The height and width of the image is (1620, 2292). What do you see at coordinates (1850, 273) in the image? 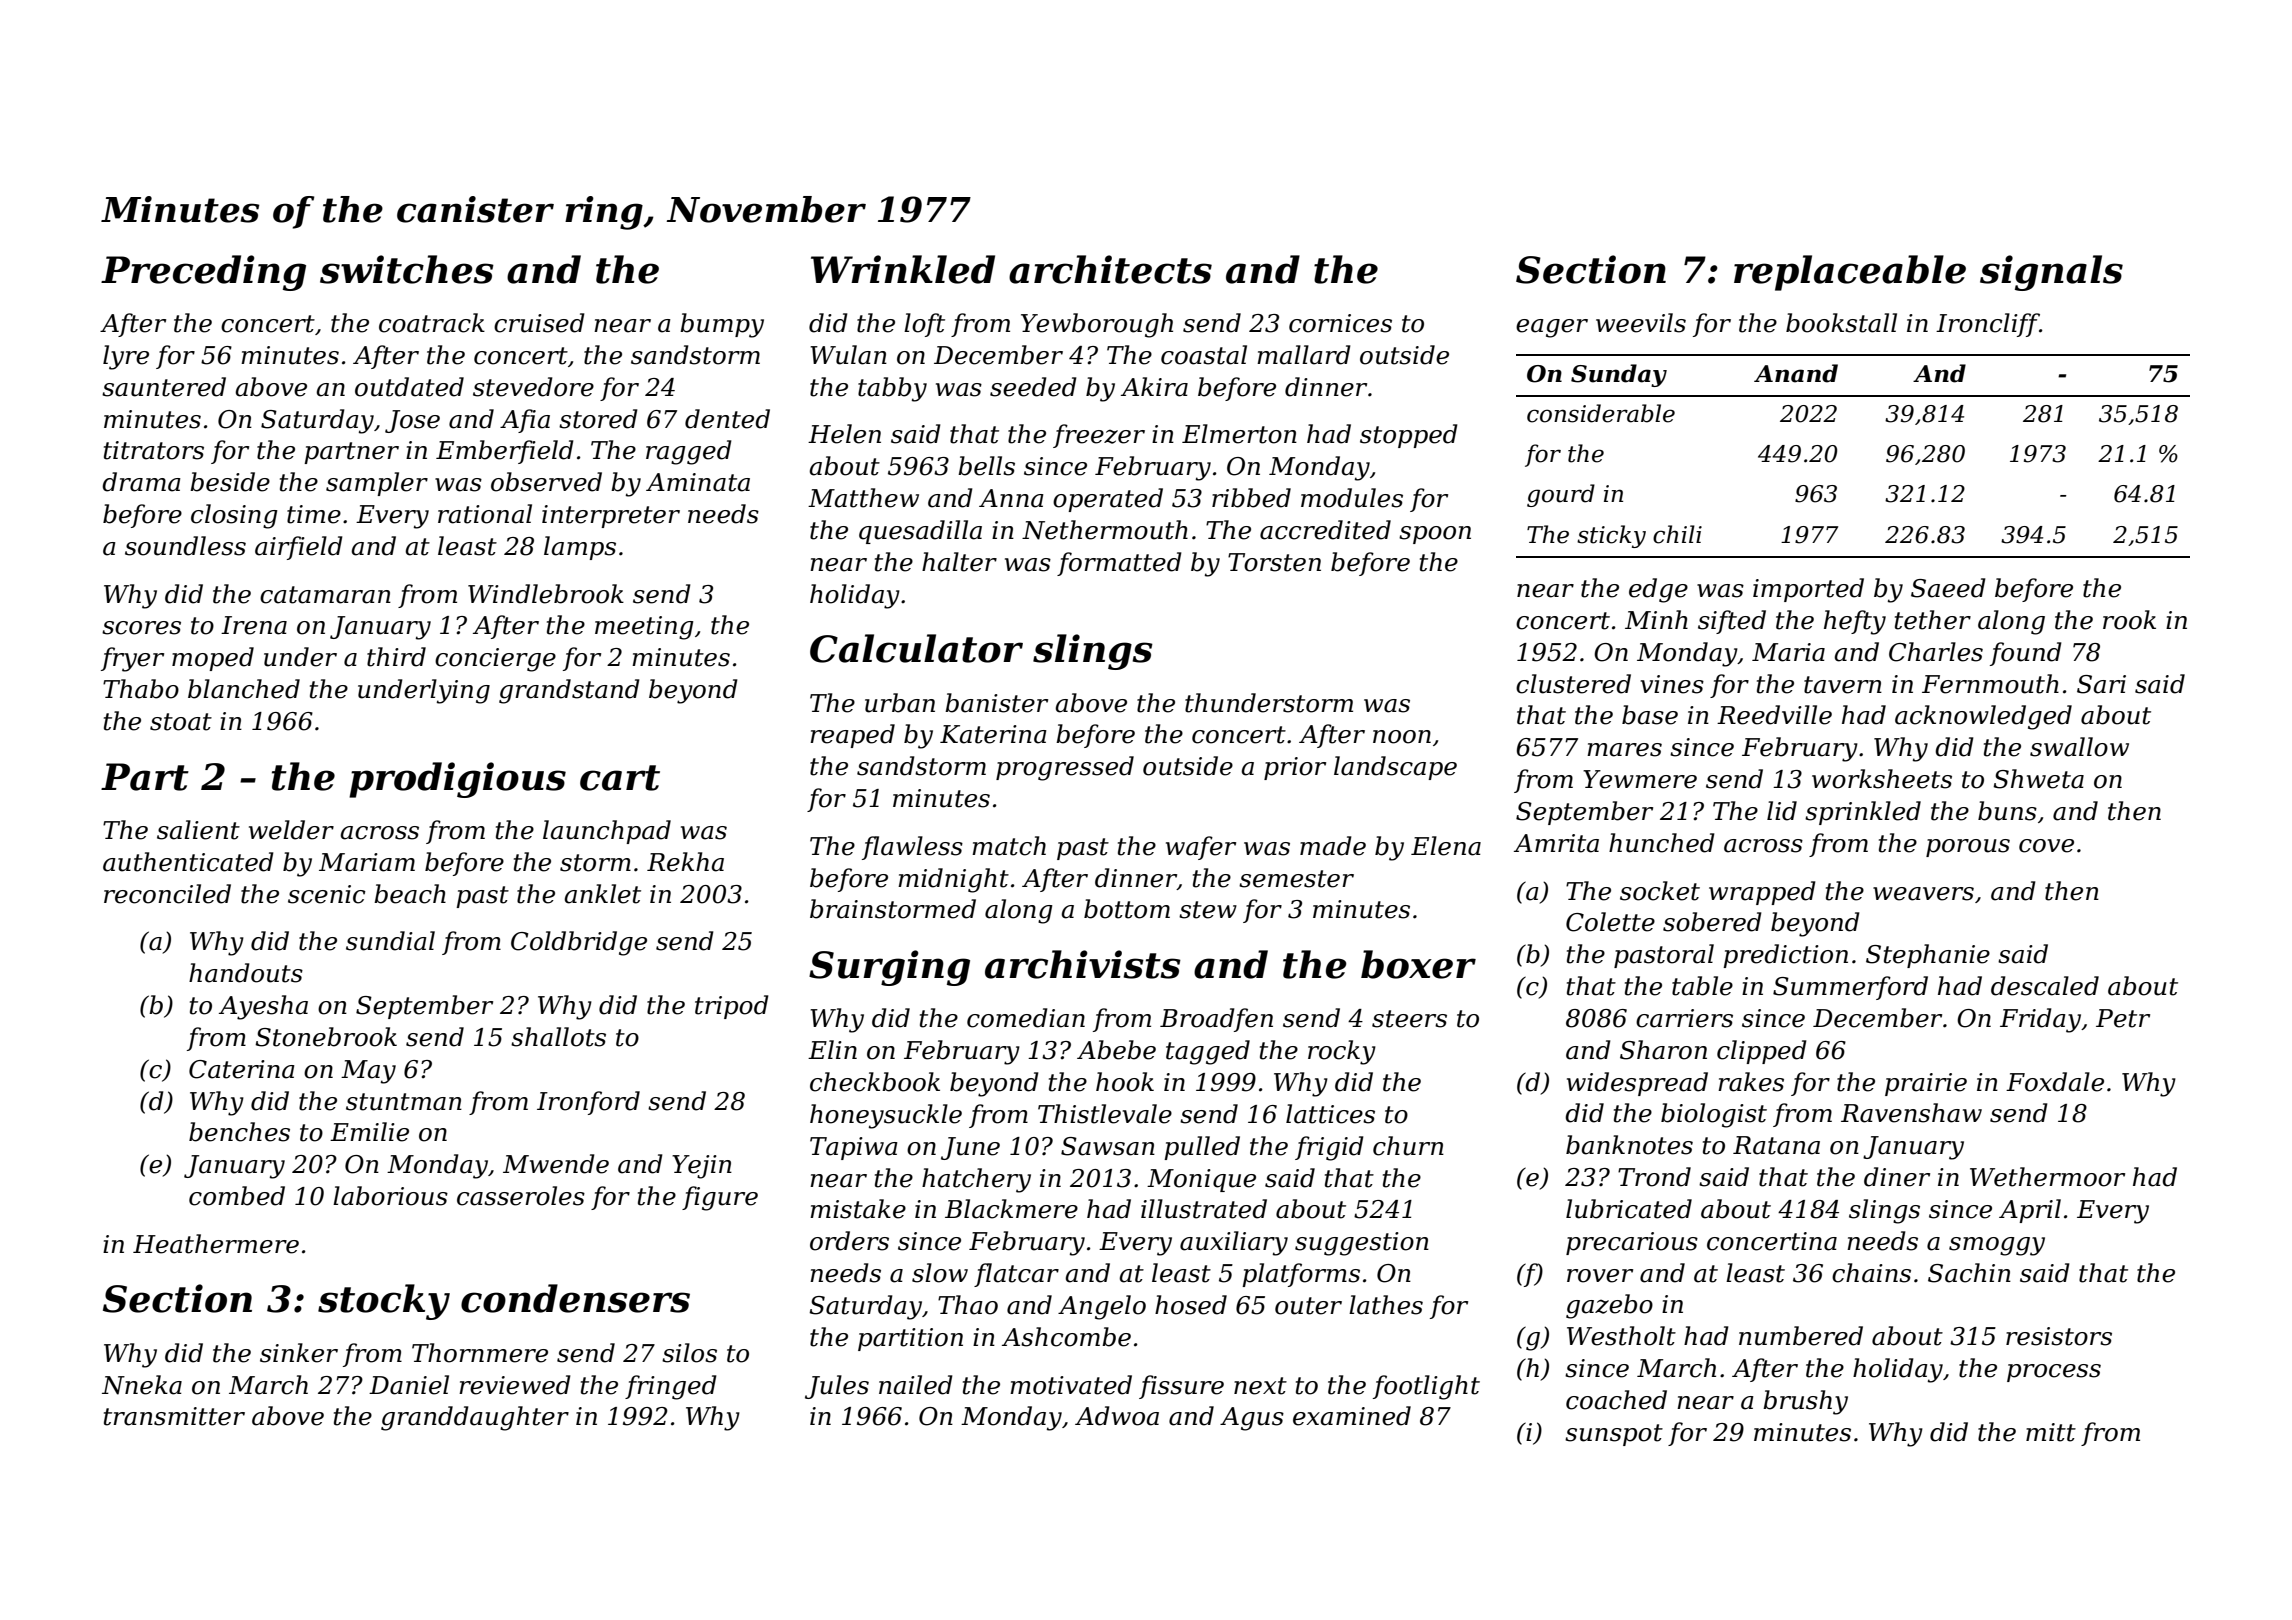
I see `replaceable` at bounding box center [1850, 273].
